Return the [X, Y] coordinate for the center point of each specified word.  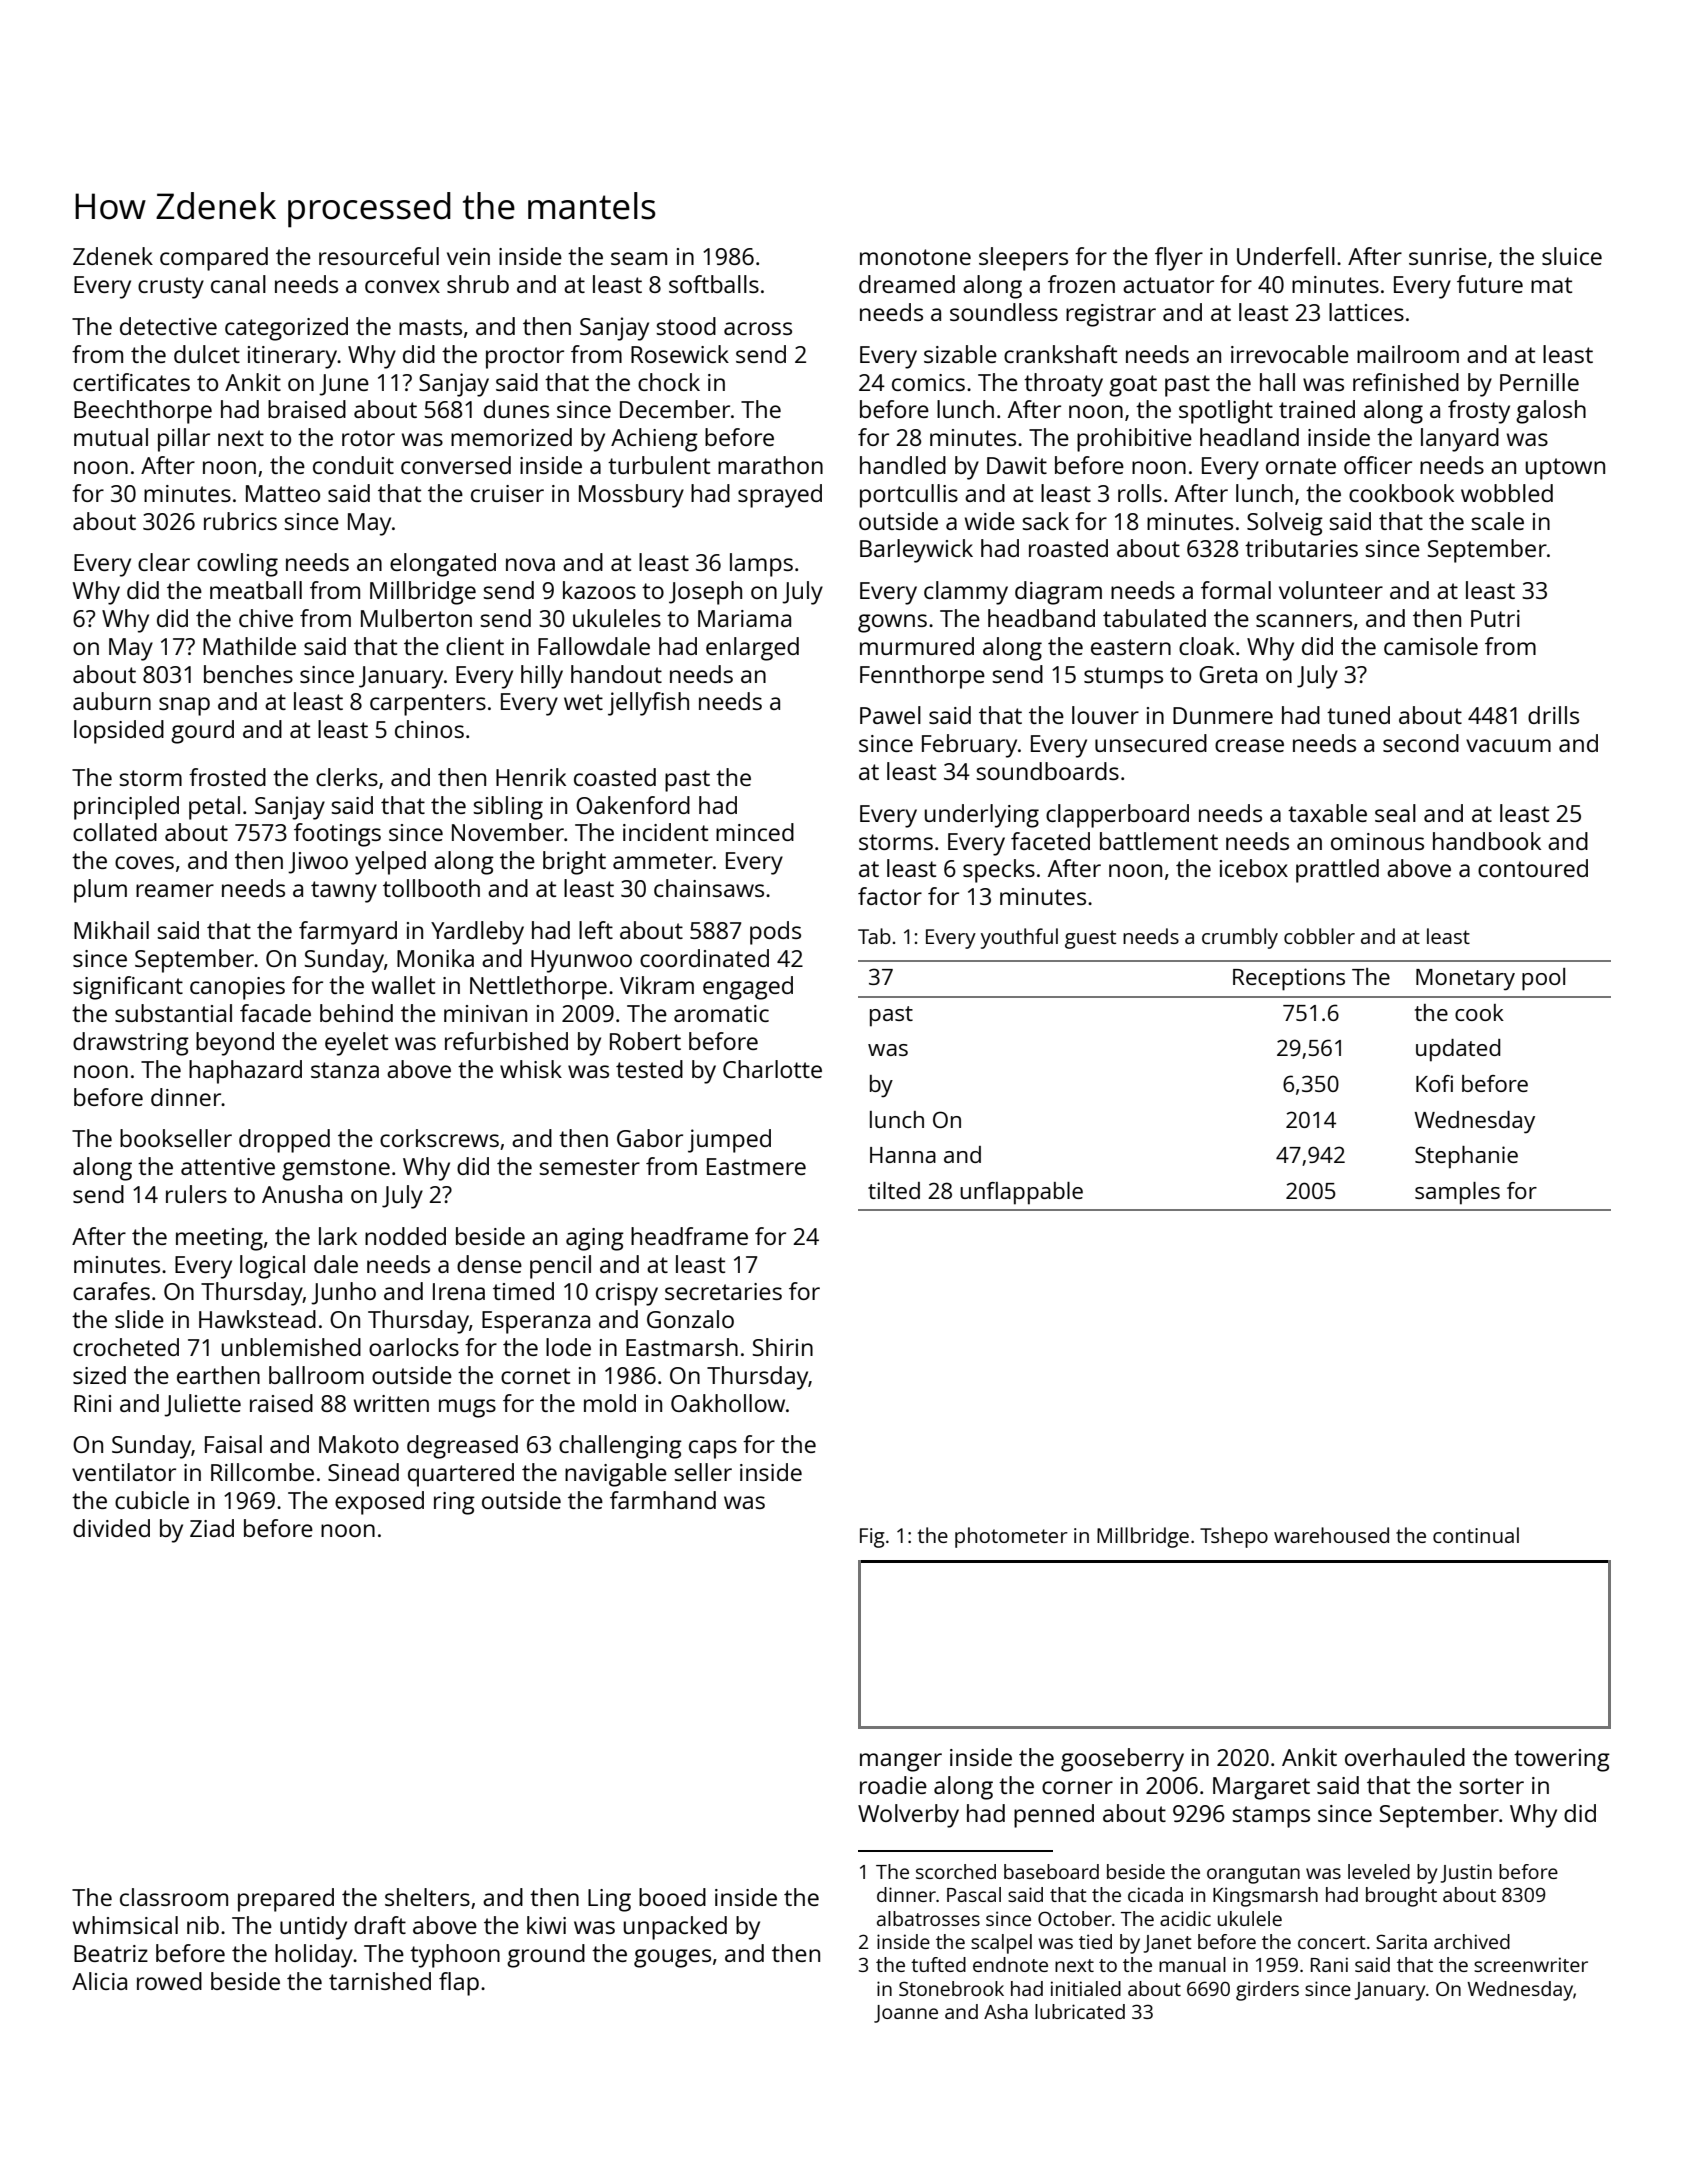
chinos [429, 729]
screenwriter [1531, 1964]
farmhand [663, 1500]
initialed [1086, 1988]
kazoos [599, 590]
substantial [173, 1013]
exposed [379, 1503]
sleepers [1023, 259]
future [1490, 284]
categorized [286, 329]
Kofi [1434, 1083]
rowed [169, 1981]
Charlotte [772, 1069]
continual [1476, 1535]
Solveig [1285, 524]
